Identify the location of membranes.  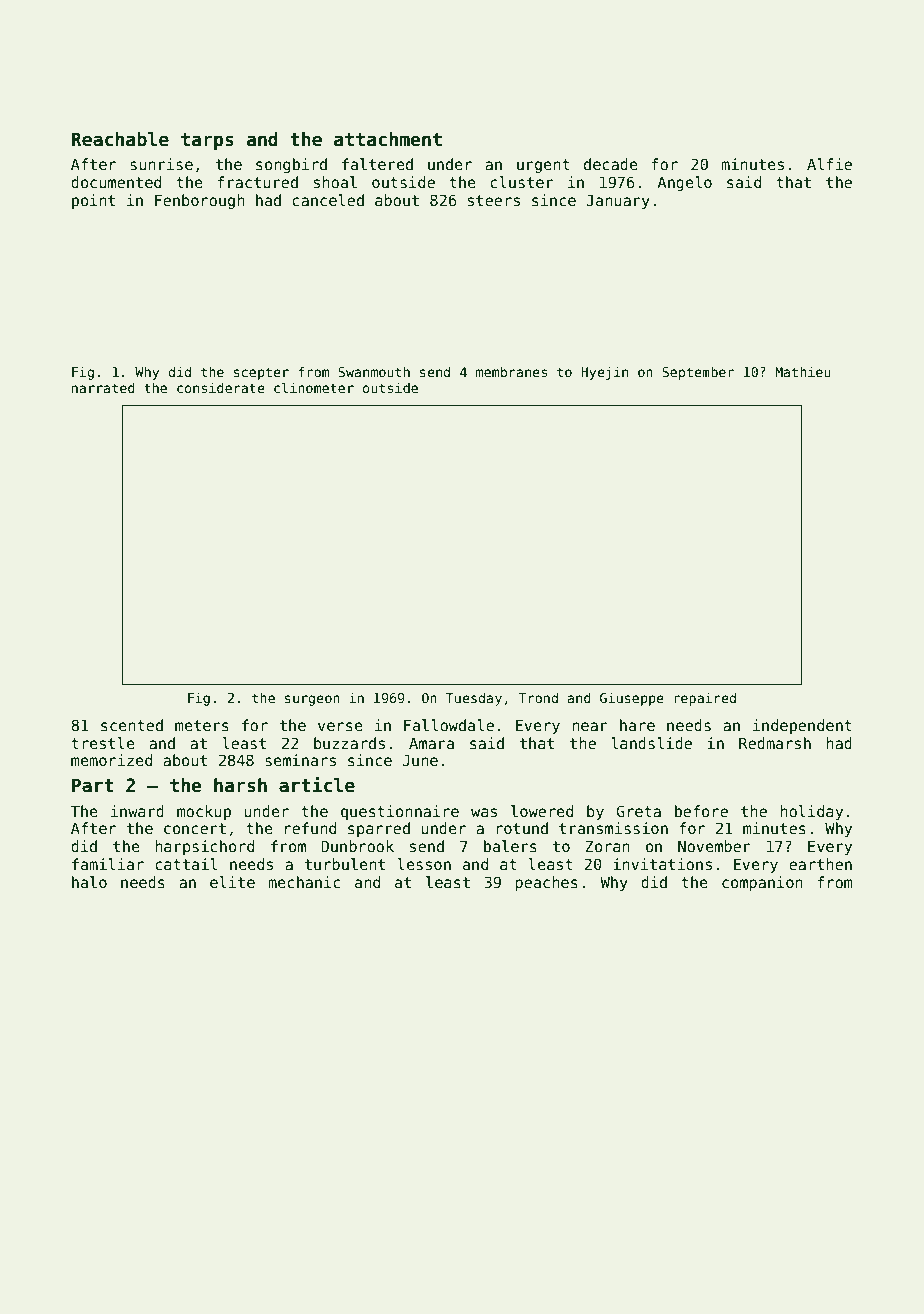
(511, 371).
